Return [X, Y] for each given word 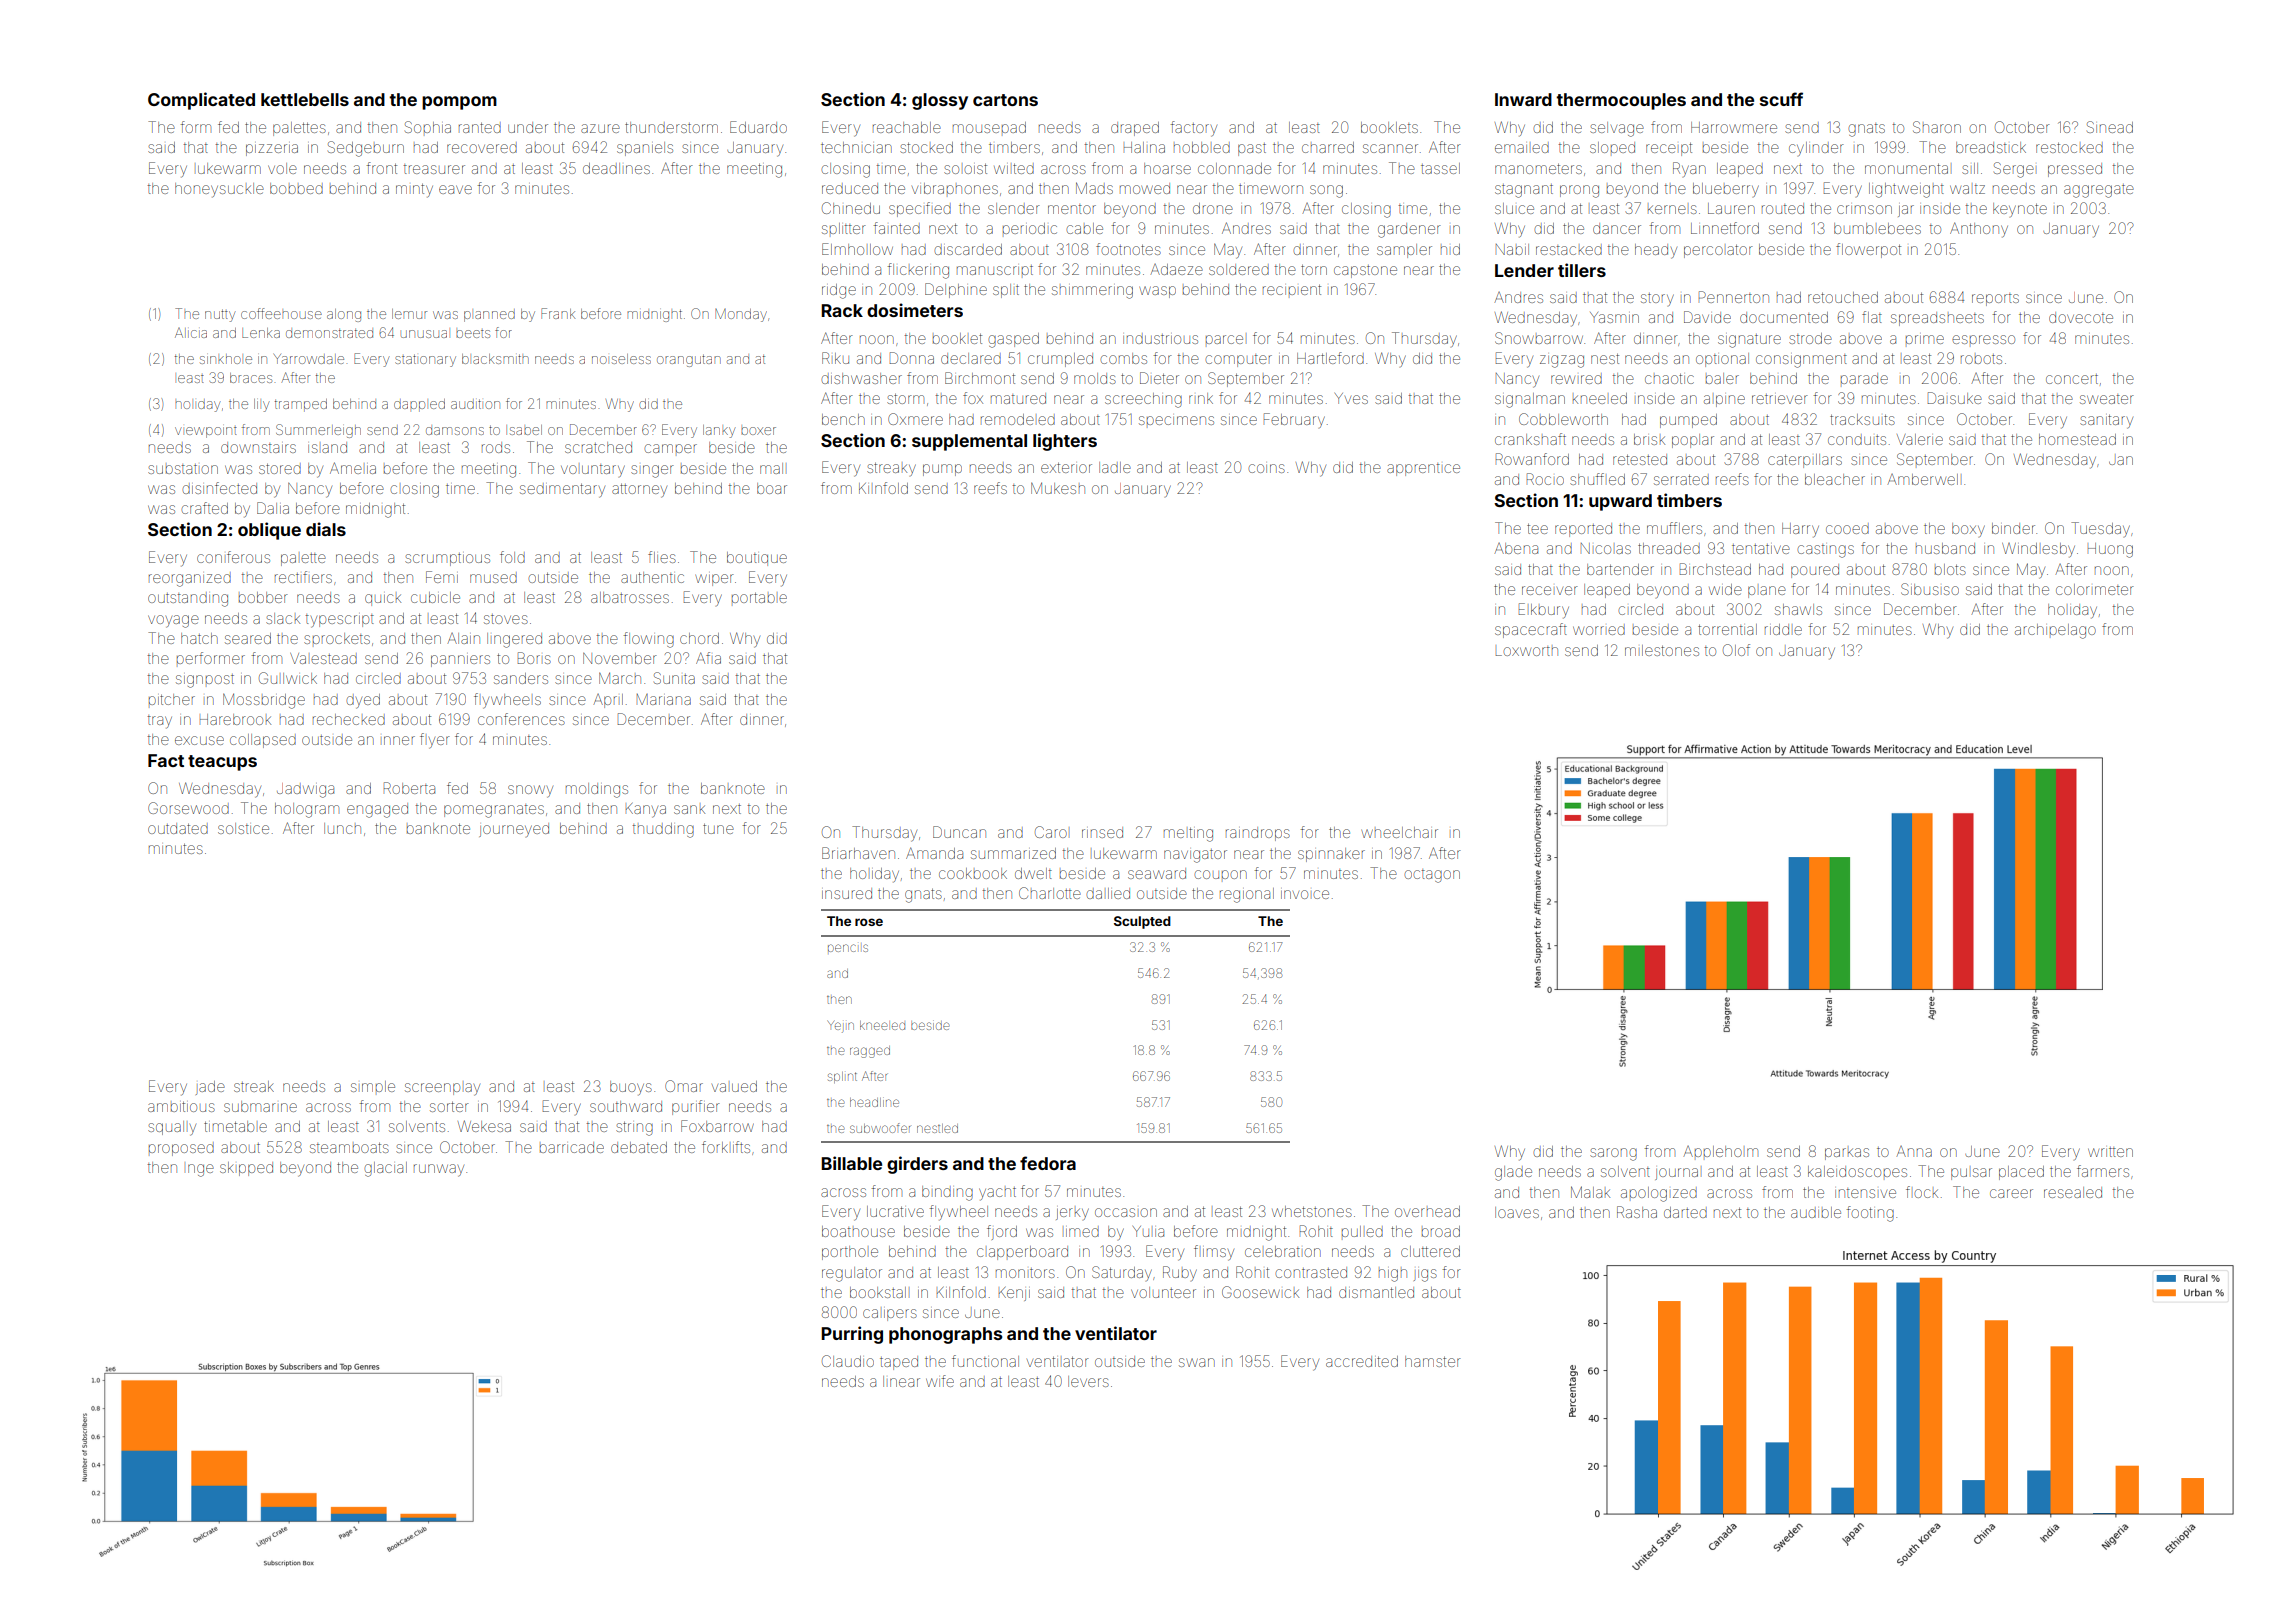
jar [1906, 211]
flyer [435, 741]
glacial [385, 1169]
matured [1018, 398]
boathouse [858, 1231]
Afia [708, 658]
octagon [1432, 876]
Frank [558, 313]
